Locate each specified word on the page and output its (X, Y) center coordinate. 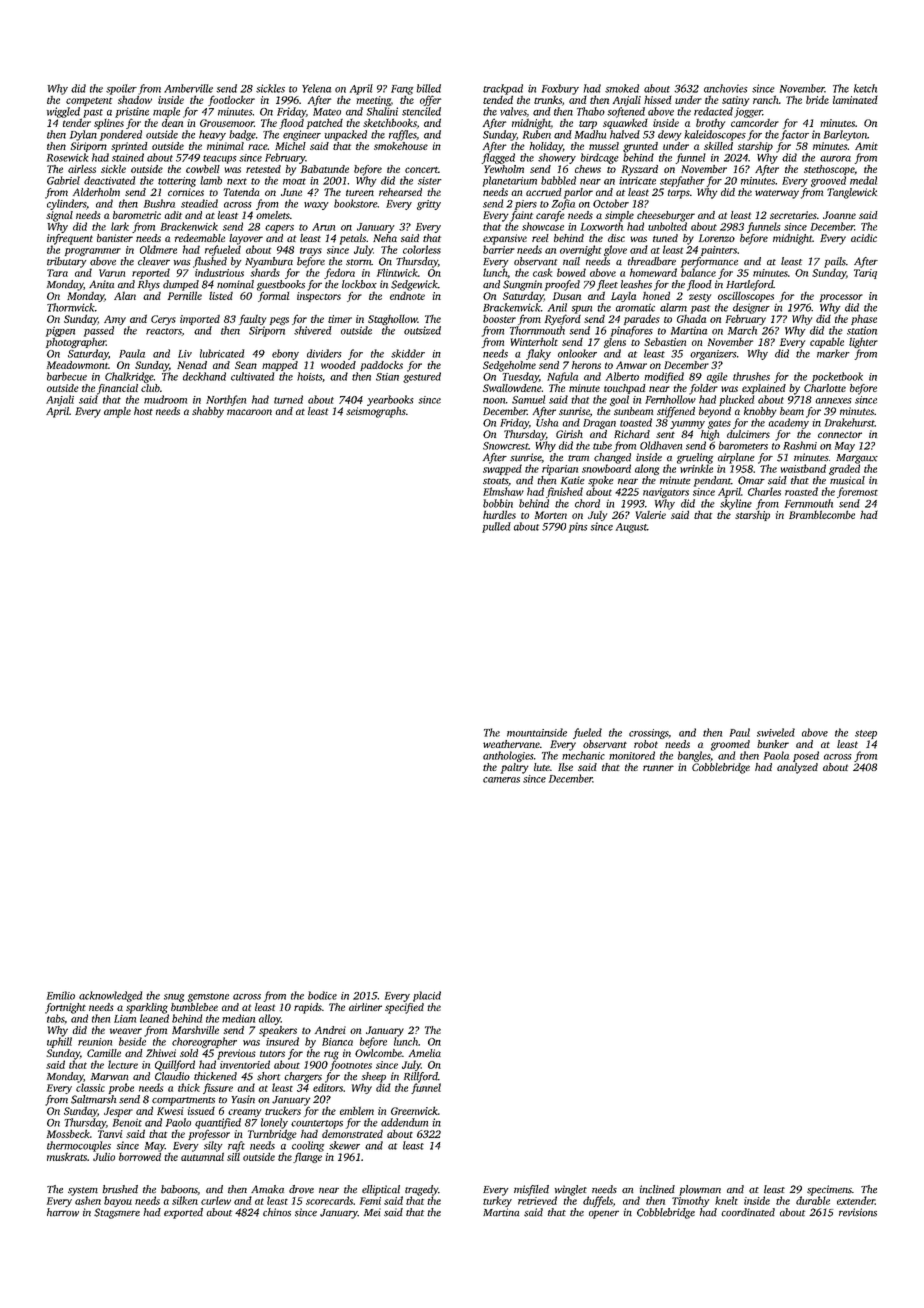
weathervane (511, 744)
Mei (372, 1212)
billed (428, 88)
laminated (855, 99)
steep (866, 734)
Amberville (188, 88)
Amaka (267, 1189)
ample (117, 412)
